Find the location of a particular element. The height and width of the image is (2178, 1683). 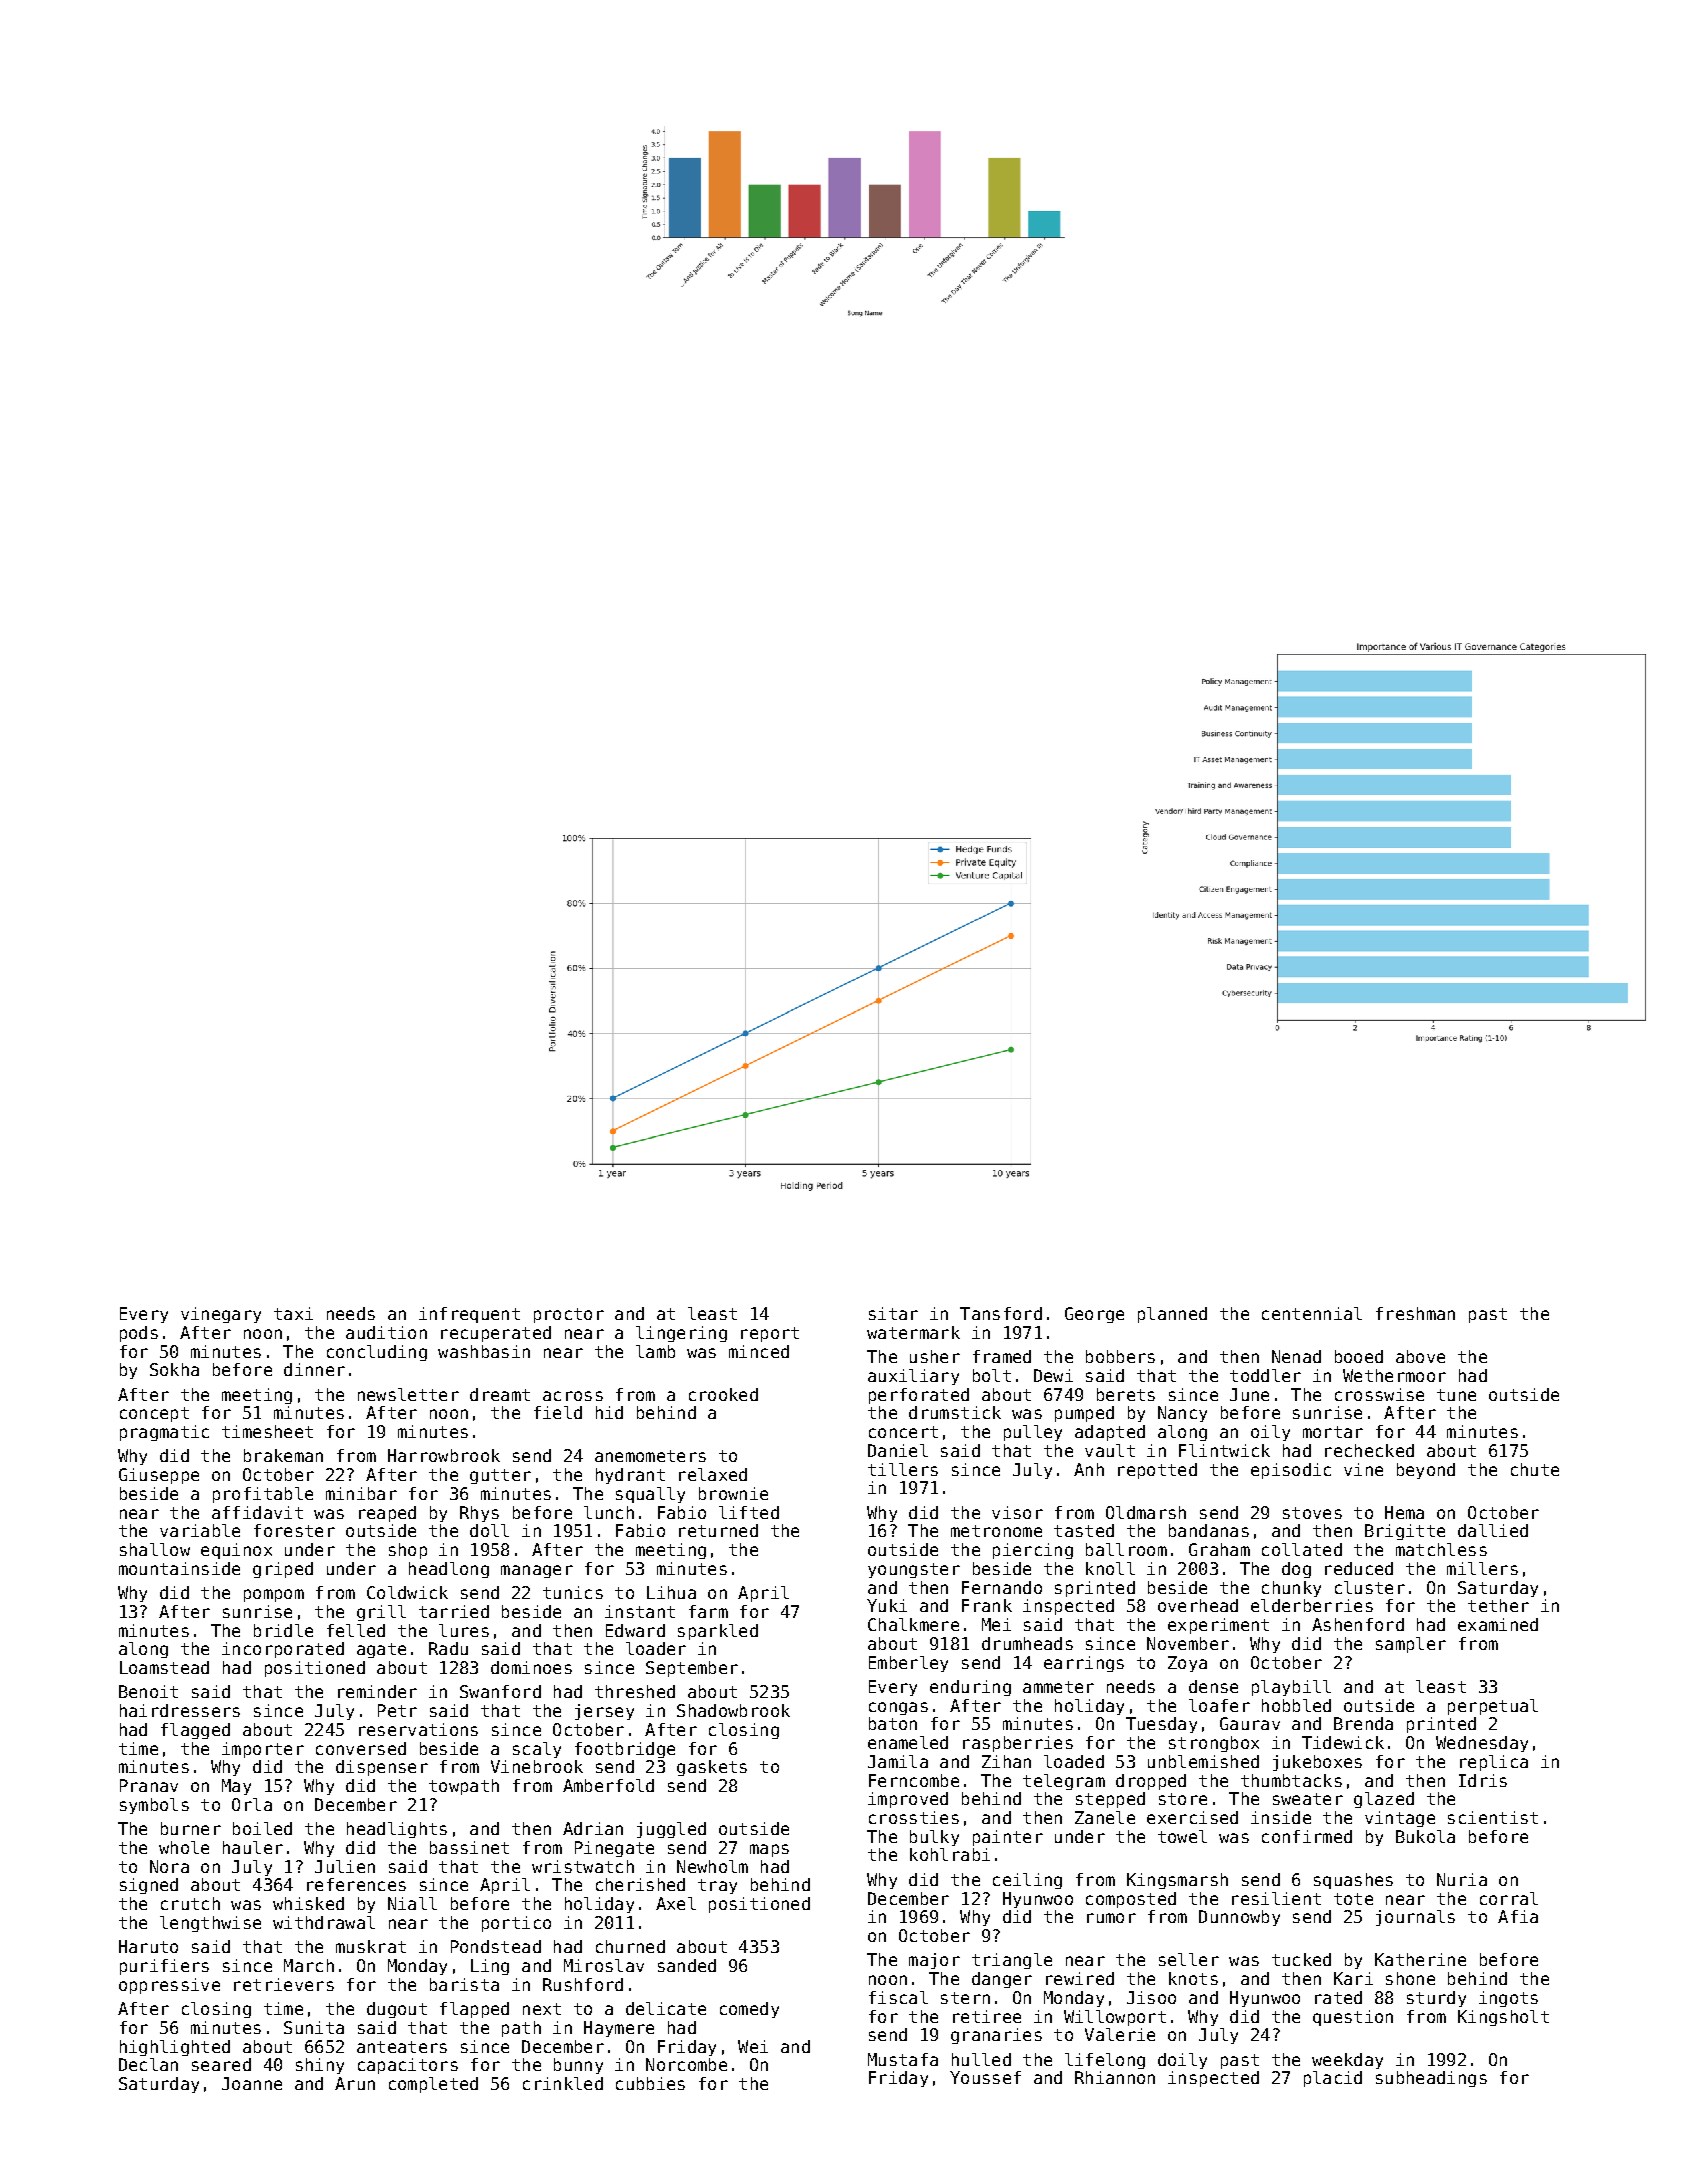

painter is located at coordinates (1008, 1838).
